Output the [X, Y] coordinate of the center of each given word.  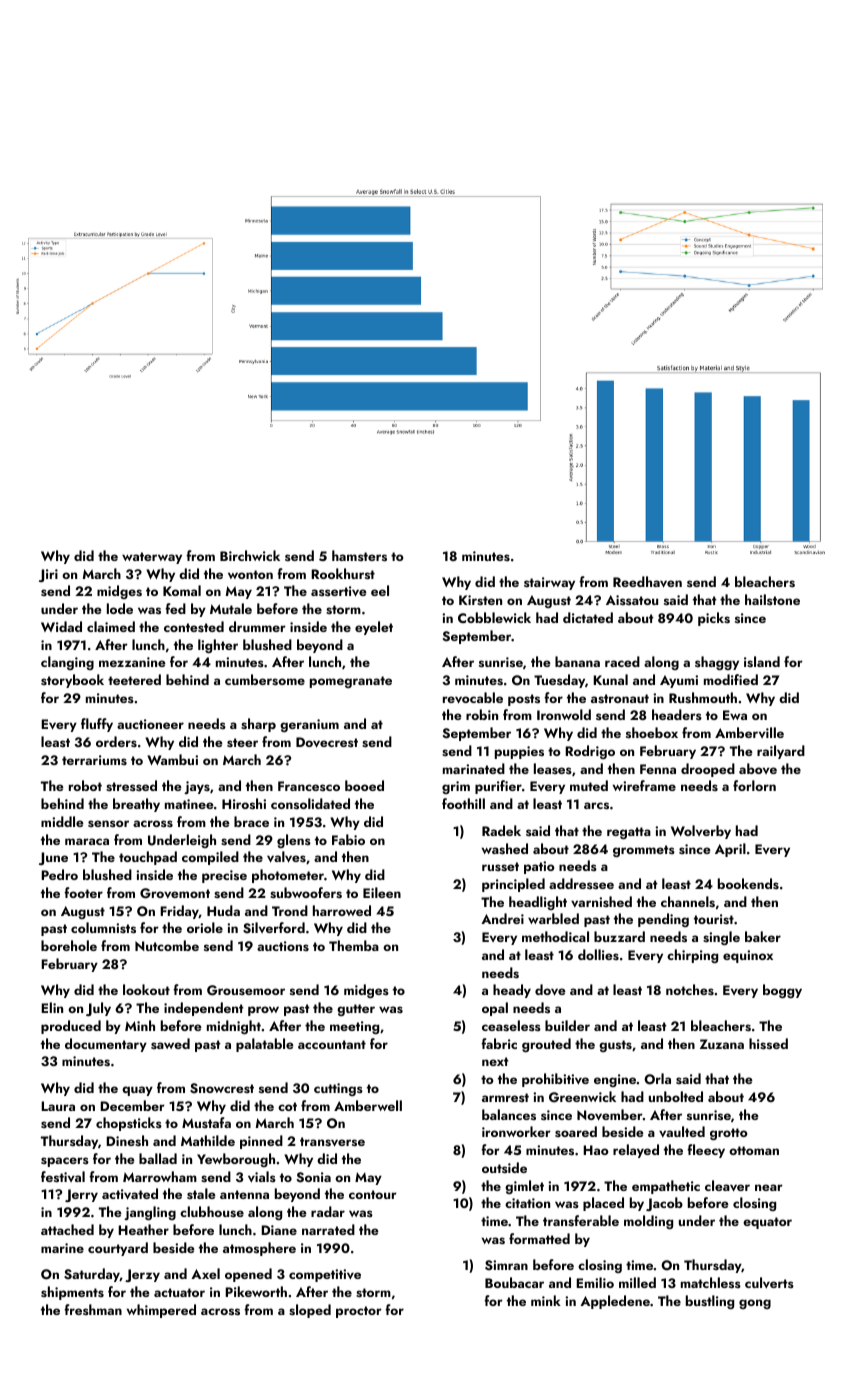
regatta [629, 833]
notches [690, 989]
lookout [146, 989]
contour [373, 1194]
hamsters [359, 555]
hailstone [772, 599]
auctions [283, 946]
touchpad [148, 858]
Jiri [48, 575]
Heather [143, 1229]
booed [364, 785]
